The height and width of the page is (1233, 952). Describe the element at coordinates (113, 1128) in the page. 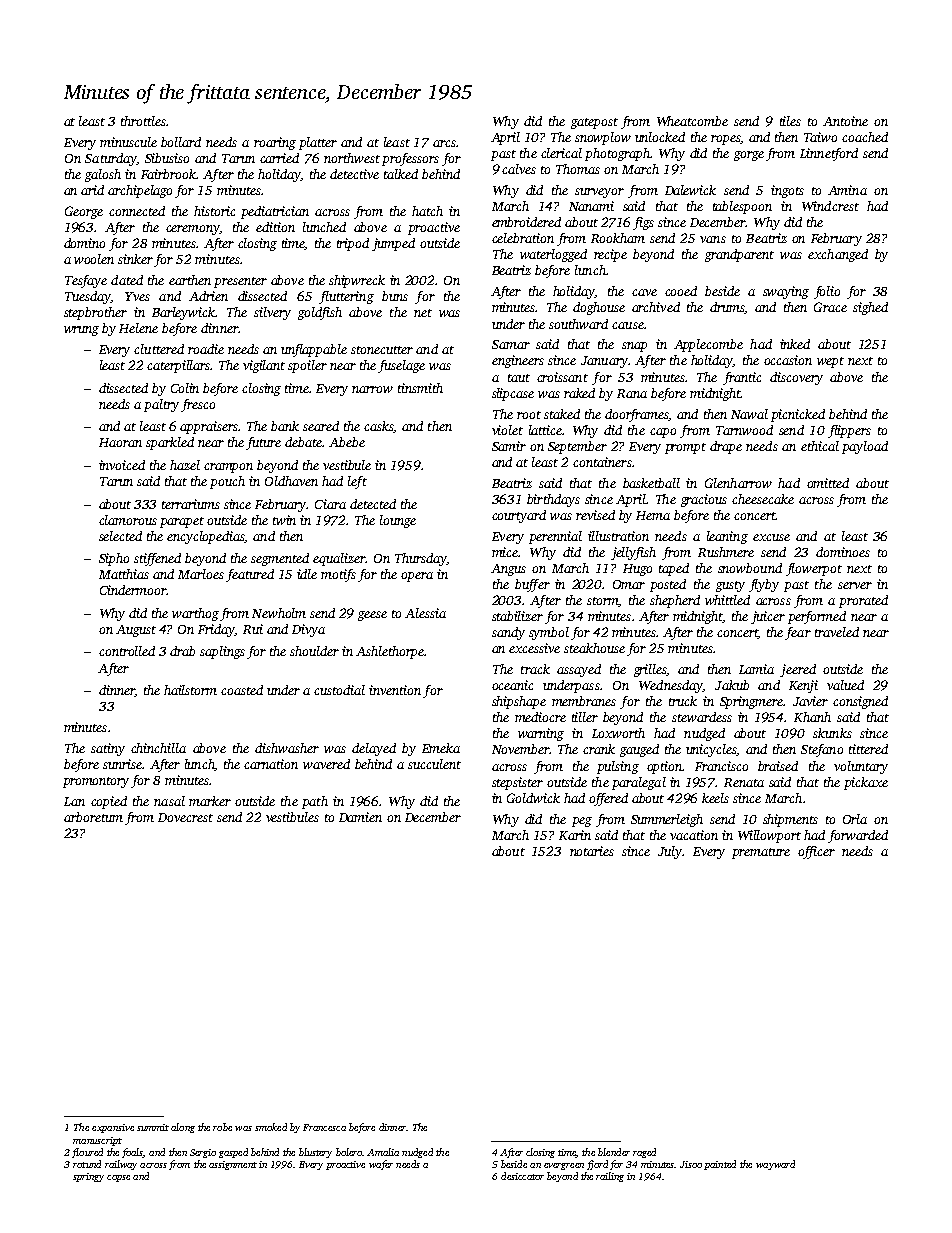

I see `expansive` at that location.
